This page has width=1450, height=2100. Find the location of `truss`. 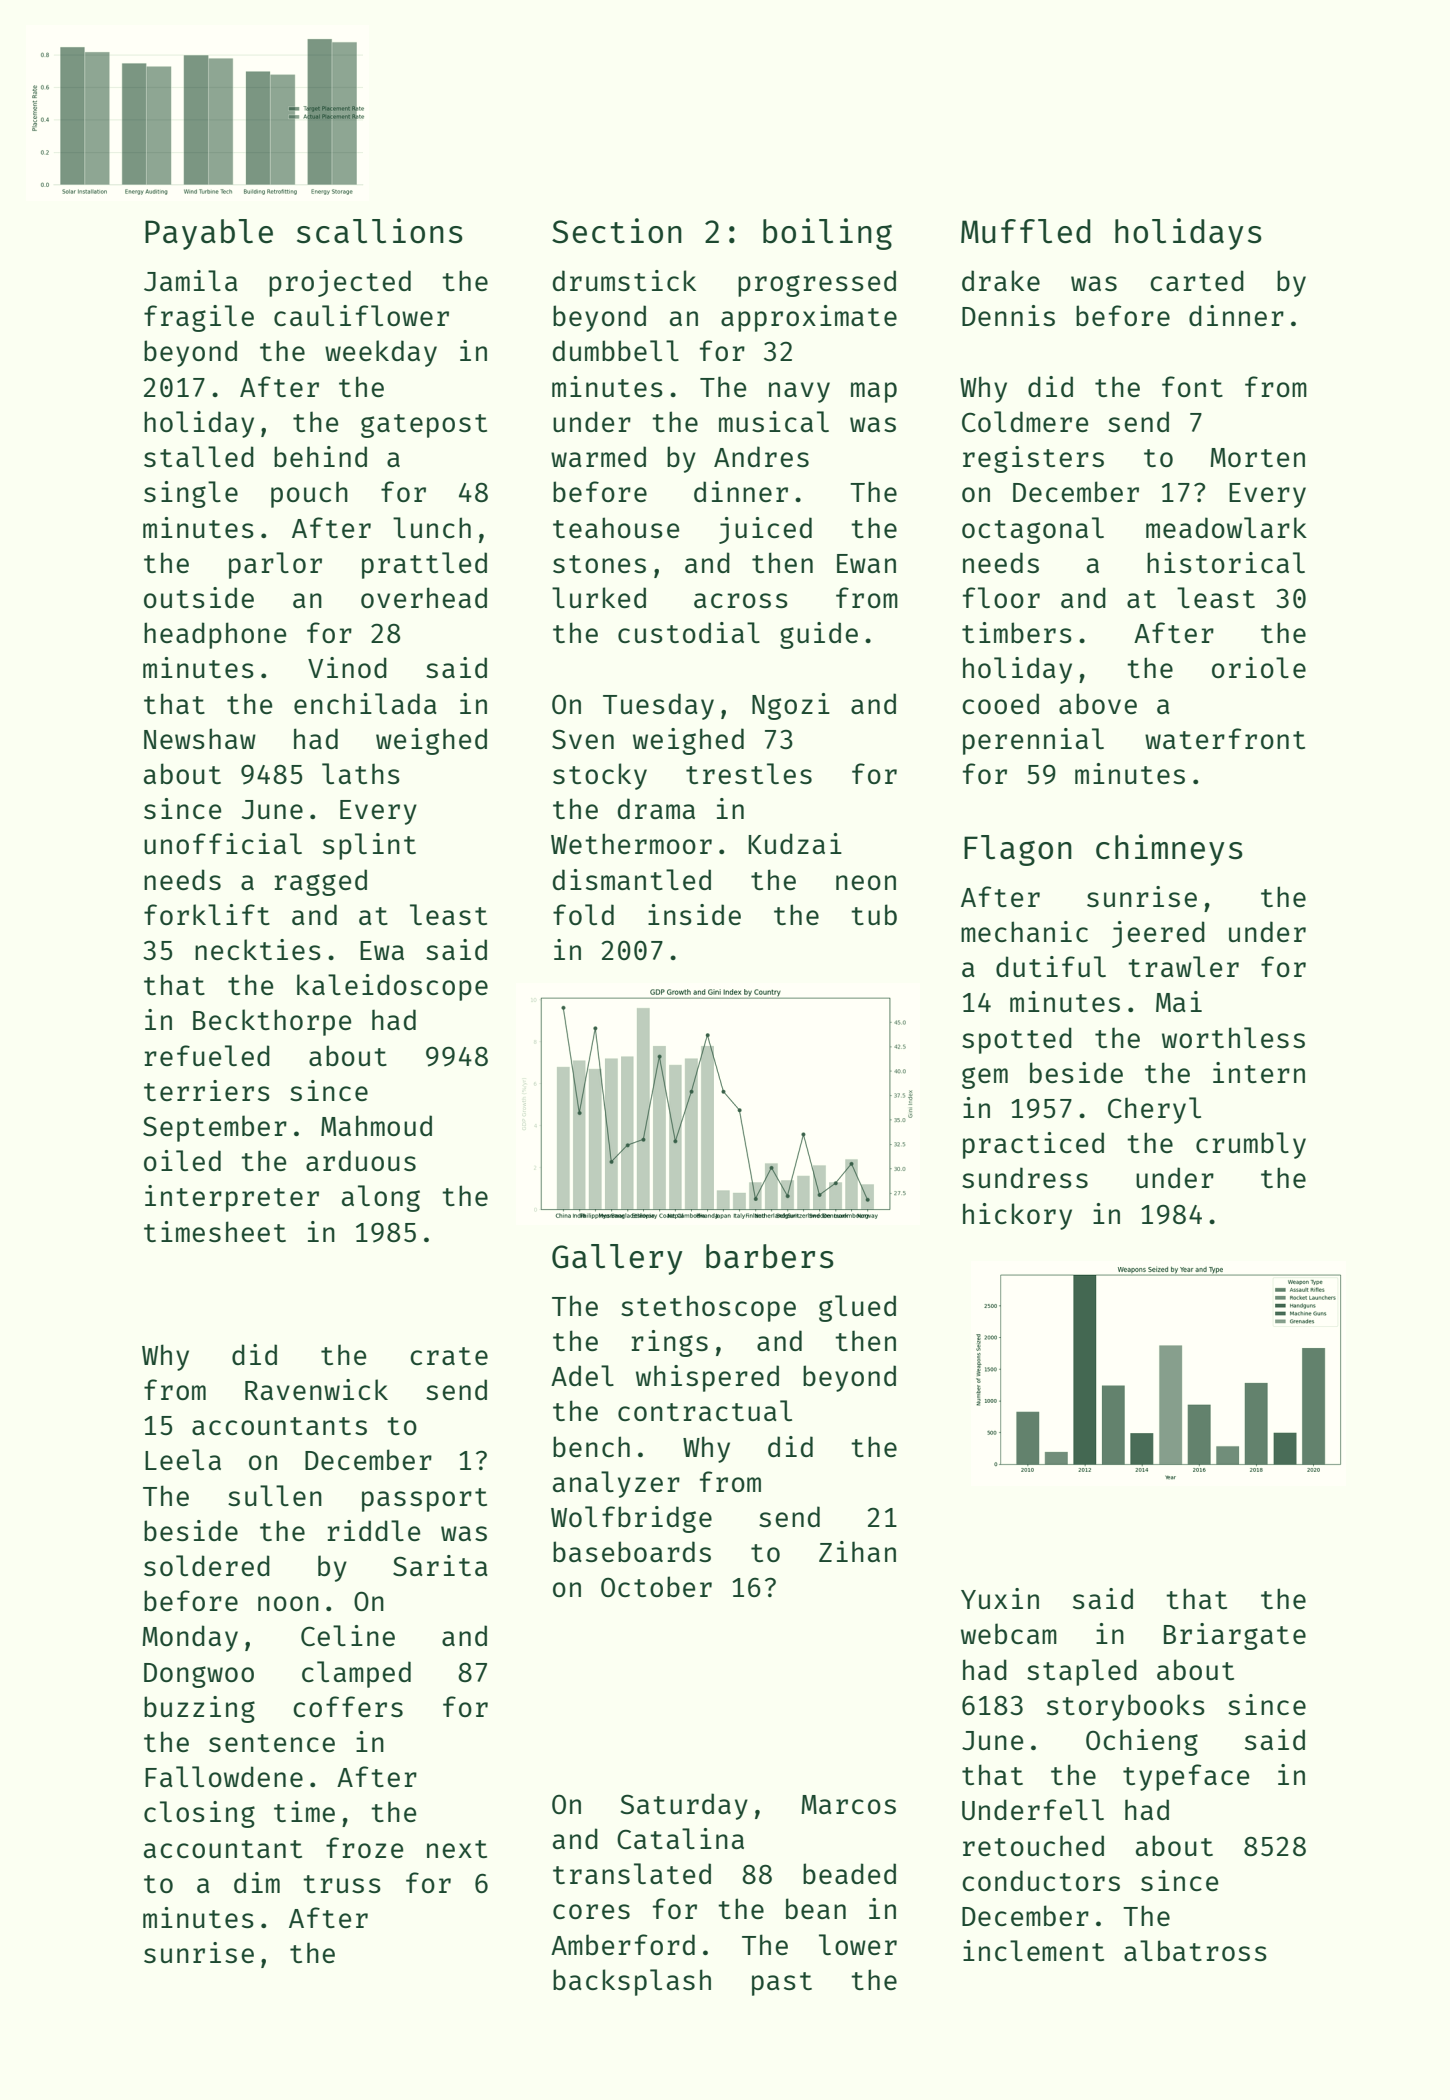

truss is located at coordinates (342, 1884).
